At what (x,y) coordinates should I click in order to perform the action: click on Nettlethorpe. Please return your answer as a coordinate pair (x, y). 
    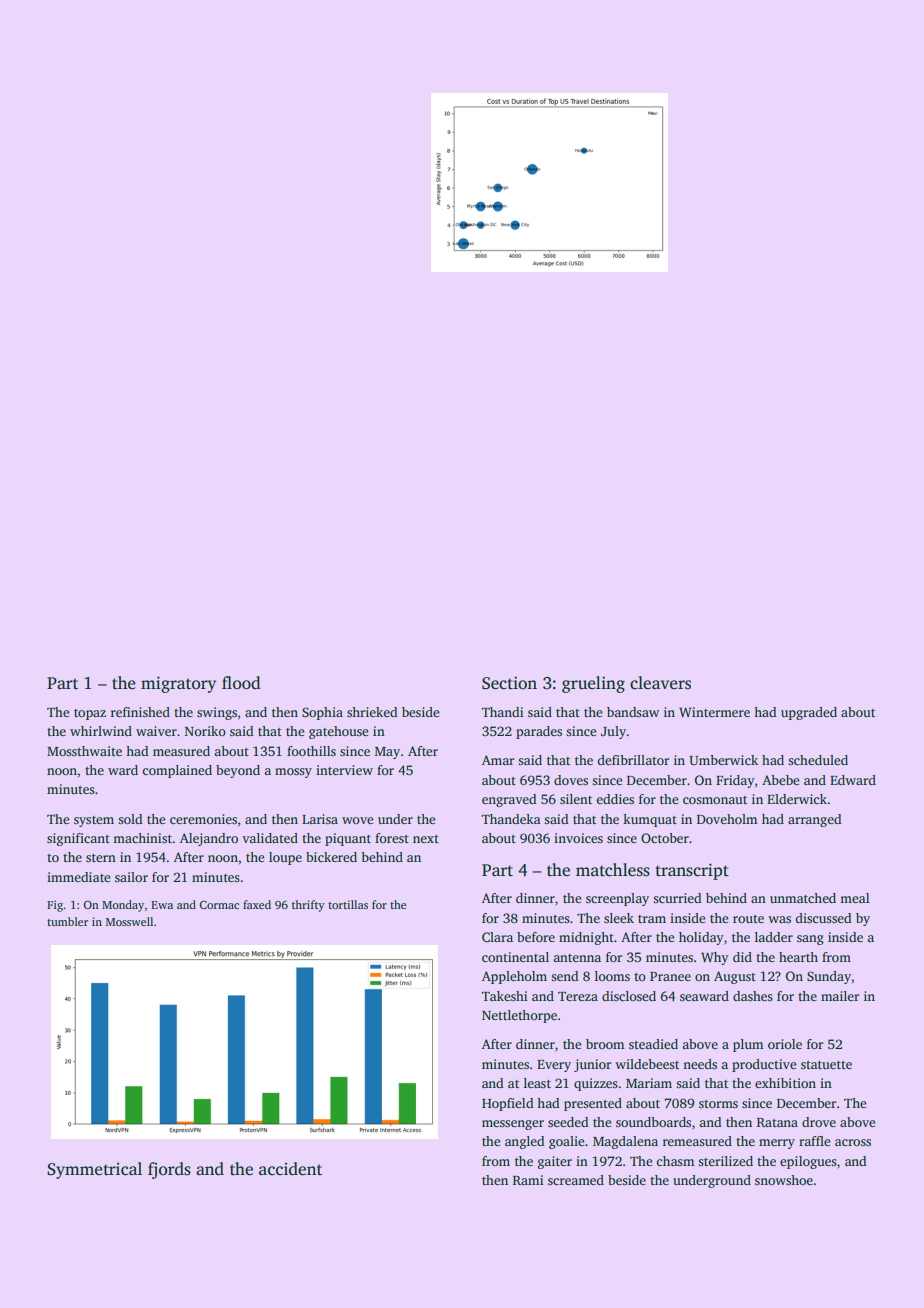
    Looking at the image, I should click on (519, 1016).
